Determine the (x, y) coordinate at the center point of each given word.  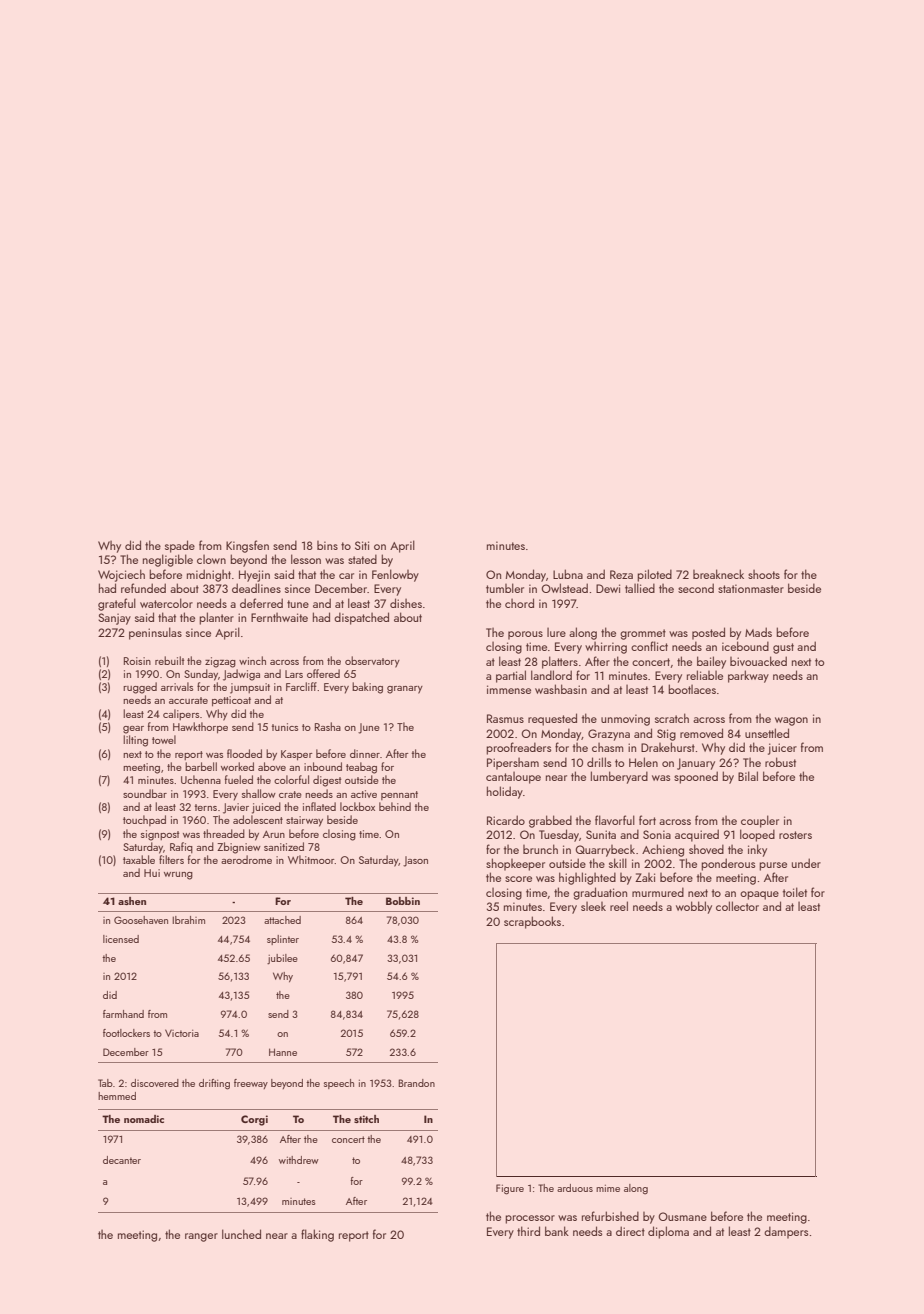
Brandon (416, 1083)
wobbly (694, 907)
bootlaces (692, 689)
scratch (672, 718)
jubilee (282, 959)
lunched (241, 1234)
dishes (406, 603)
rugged (140, 688)
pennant (399, 795)
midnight (209, 575)
